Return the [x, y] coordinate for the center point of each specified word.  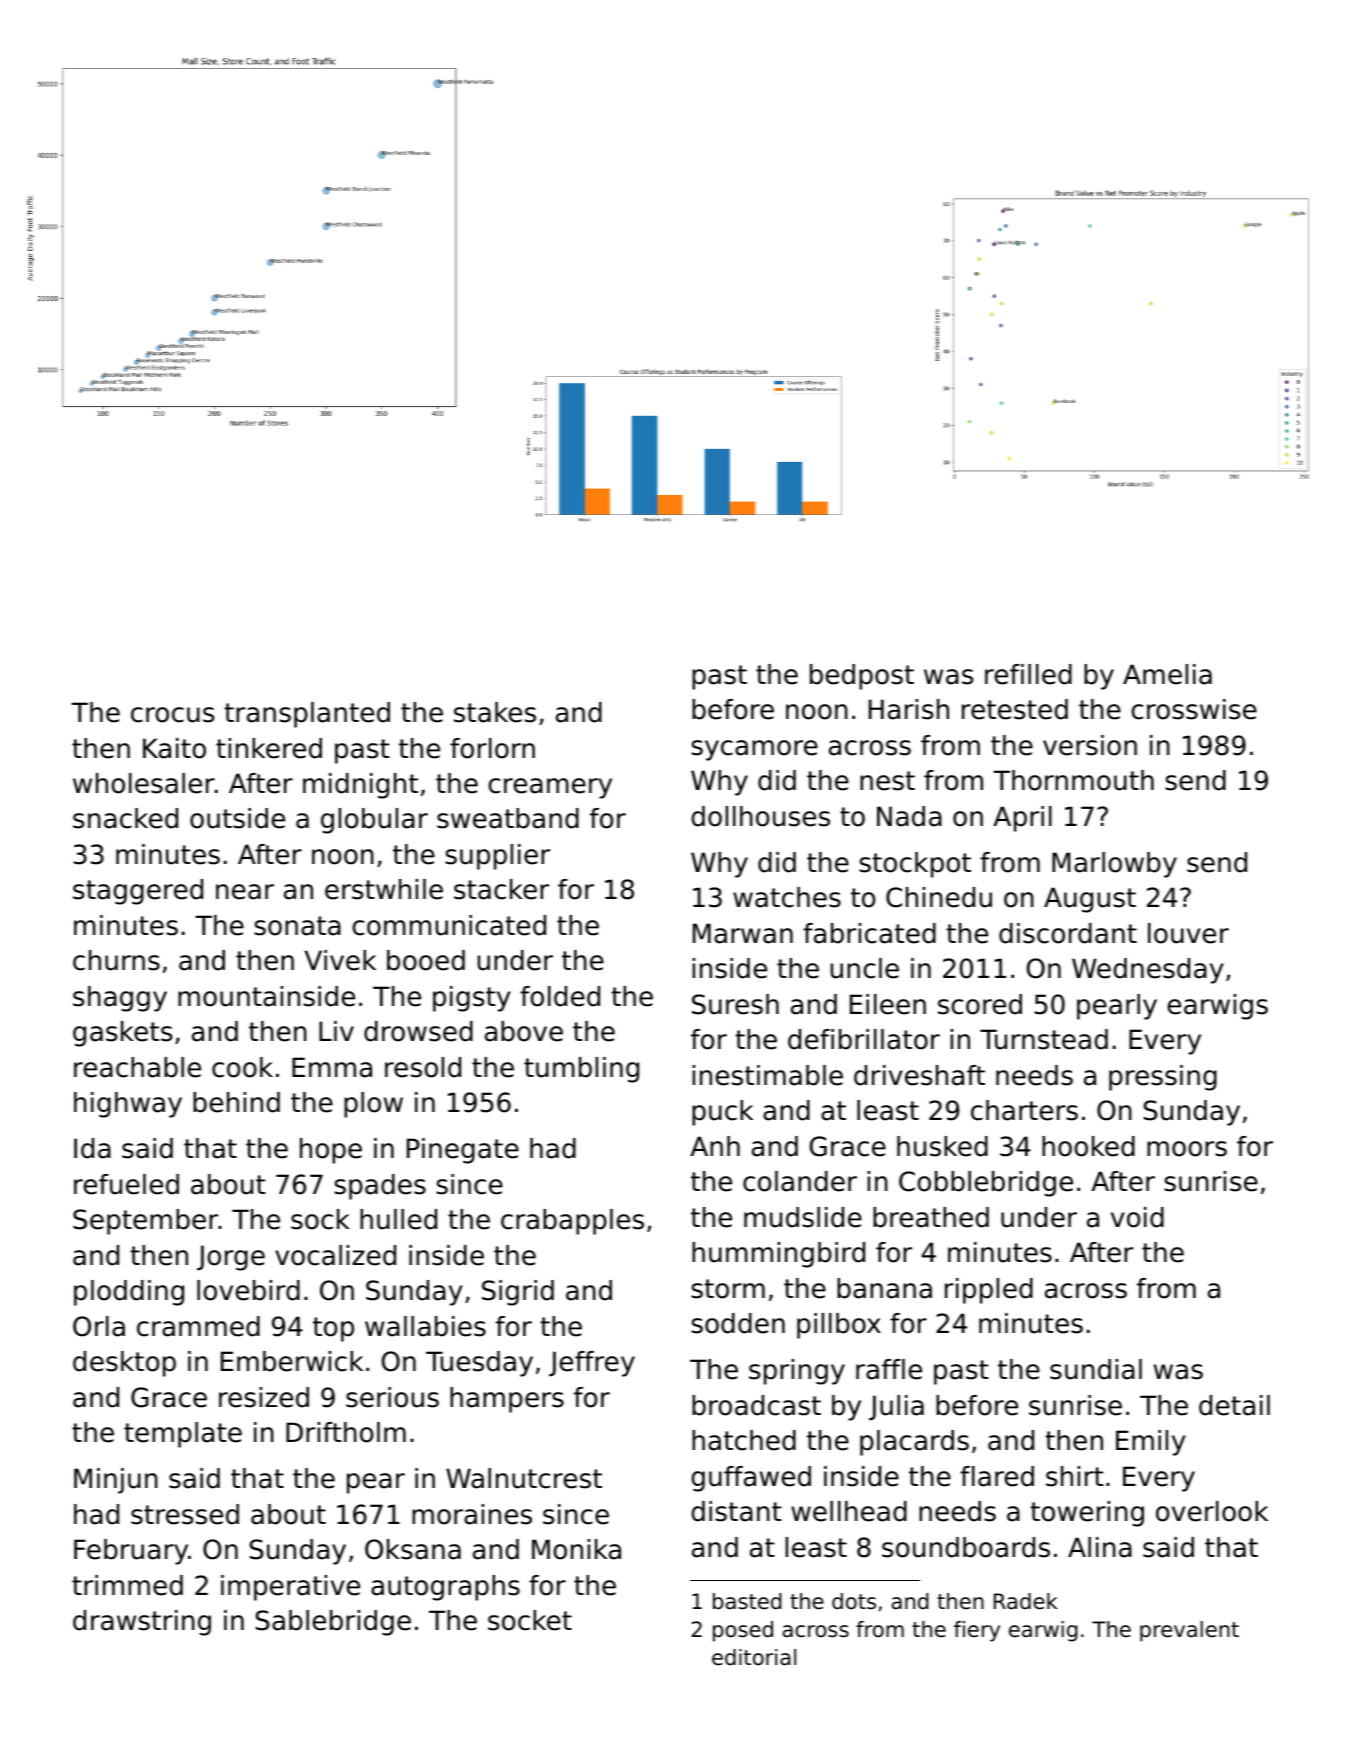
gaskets [122, 1034]
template [183, 1435]
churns [116, 960]
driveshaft [919, 1075]
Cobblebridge [986, 1184]
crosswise [1194, 709]
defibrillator [864, 1039]
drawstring [142, 1623]
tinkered [269, 748]
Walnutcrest [524, 1478]
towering [1087, 1514]
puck [722, 1113]
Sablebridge [333, 1623]
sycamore [754, 750]
